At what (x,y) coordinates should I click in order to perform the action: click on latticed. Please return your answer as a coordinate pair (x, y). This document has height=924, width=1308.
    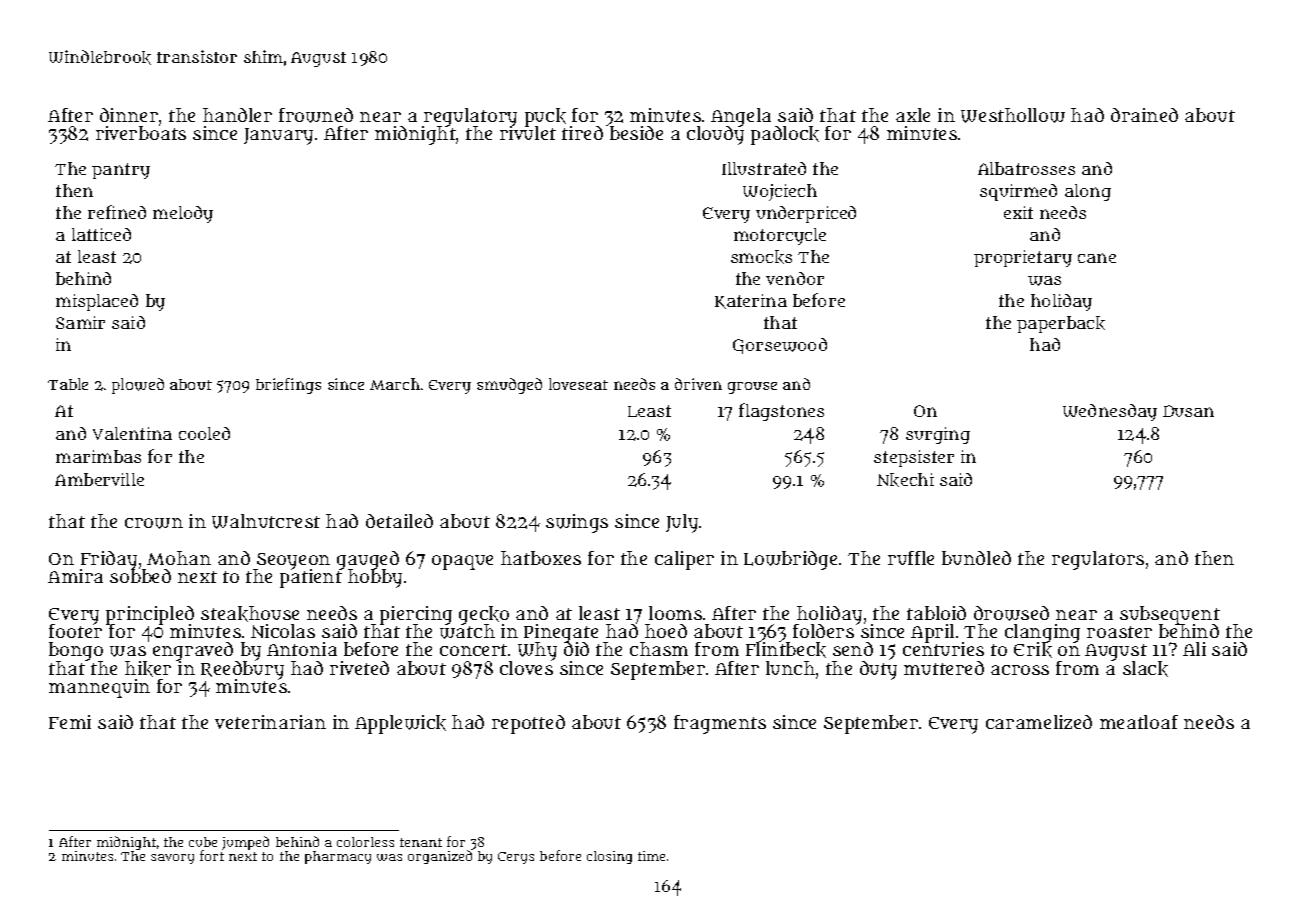
    Looking at the image, I should click on (101, 234).
